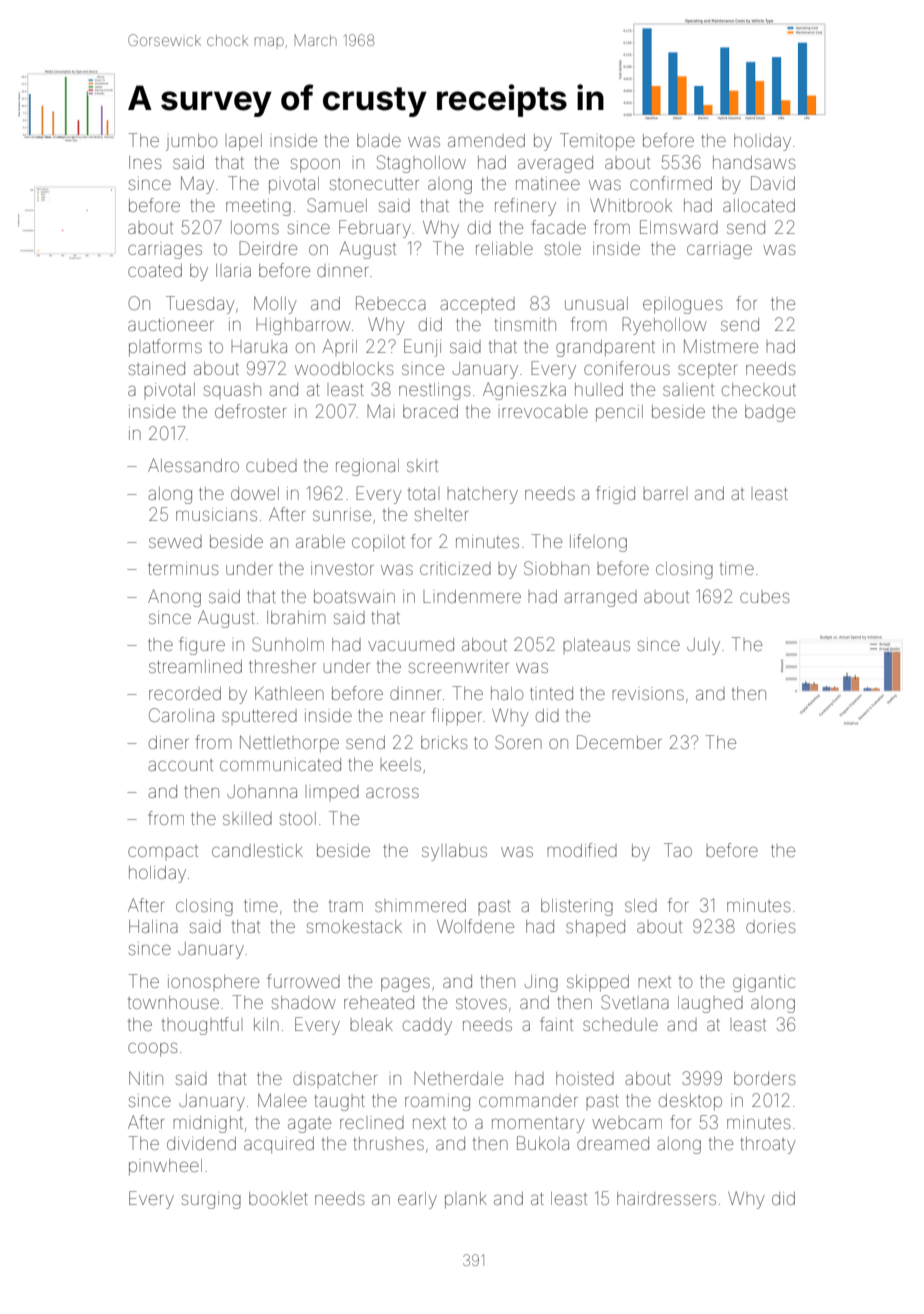 Image resolution: width=924 pixels, height=1314 pixels. Describe the element at coordinates (459, 667) in the document. I see `screenwriter` at that location.
